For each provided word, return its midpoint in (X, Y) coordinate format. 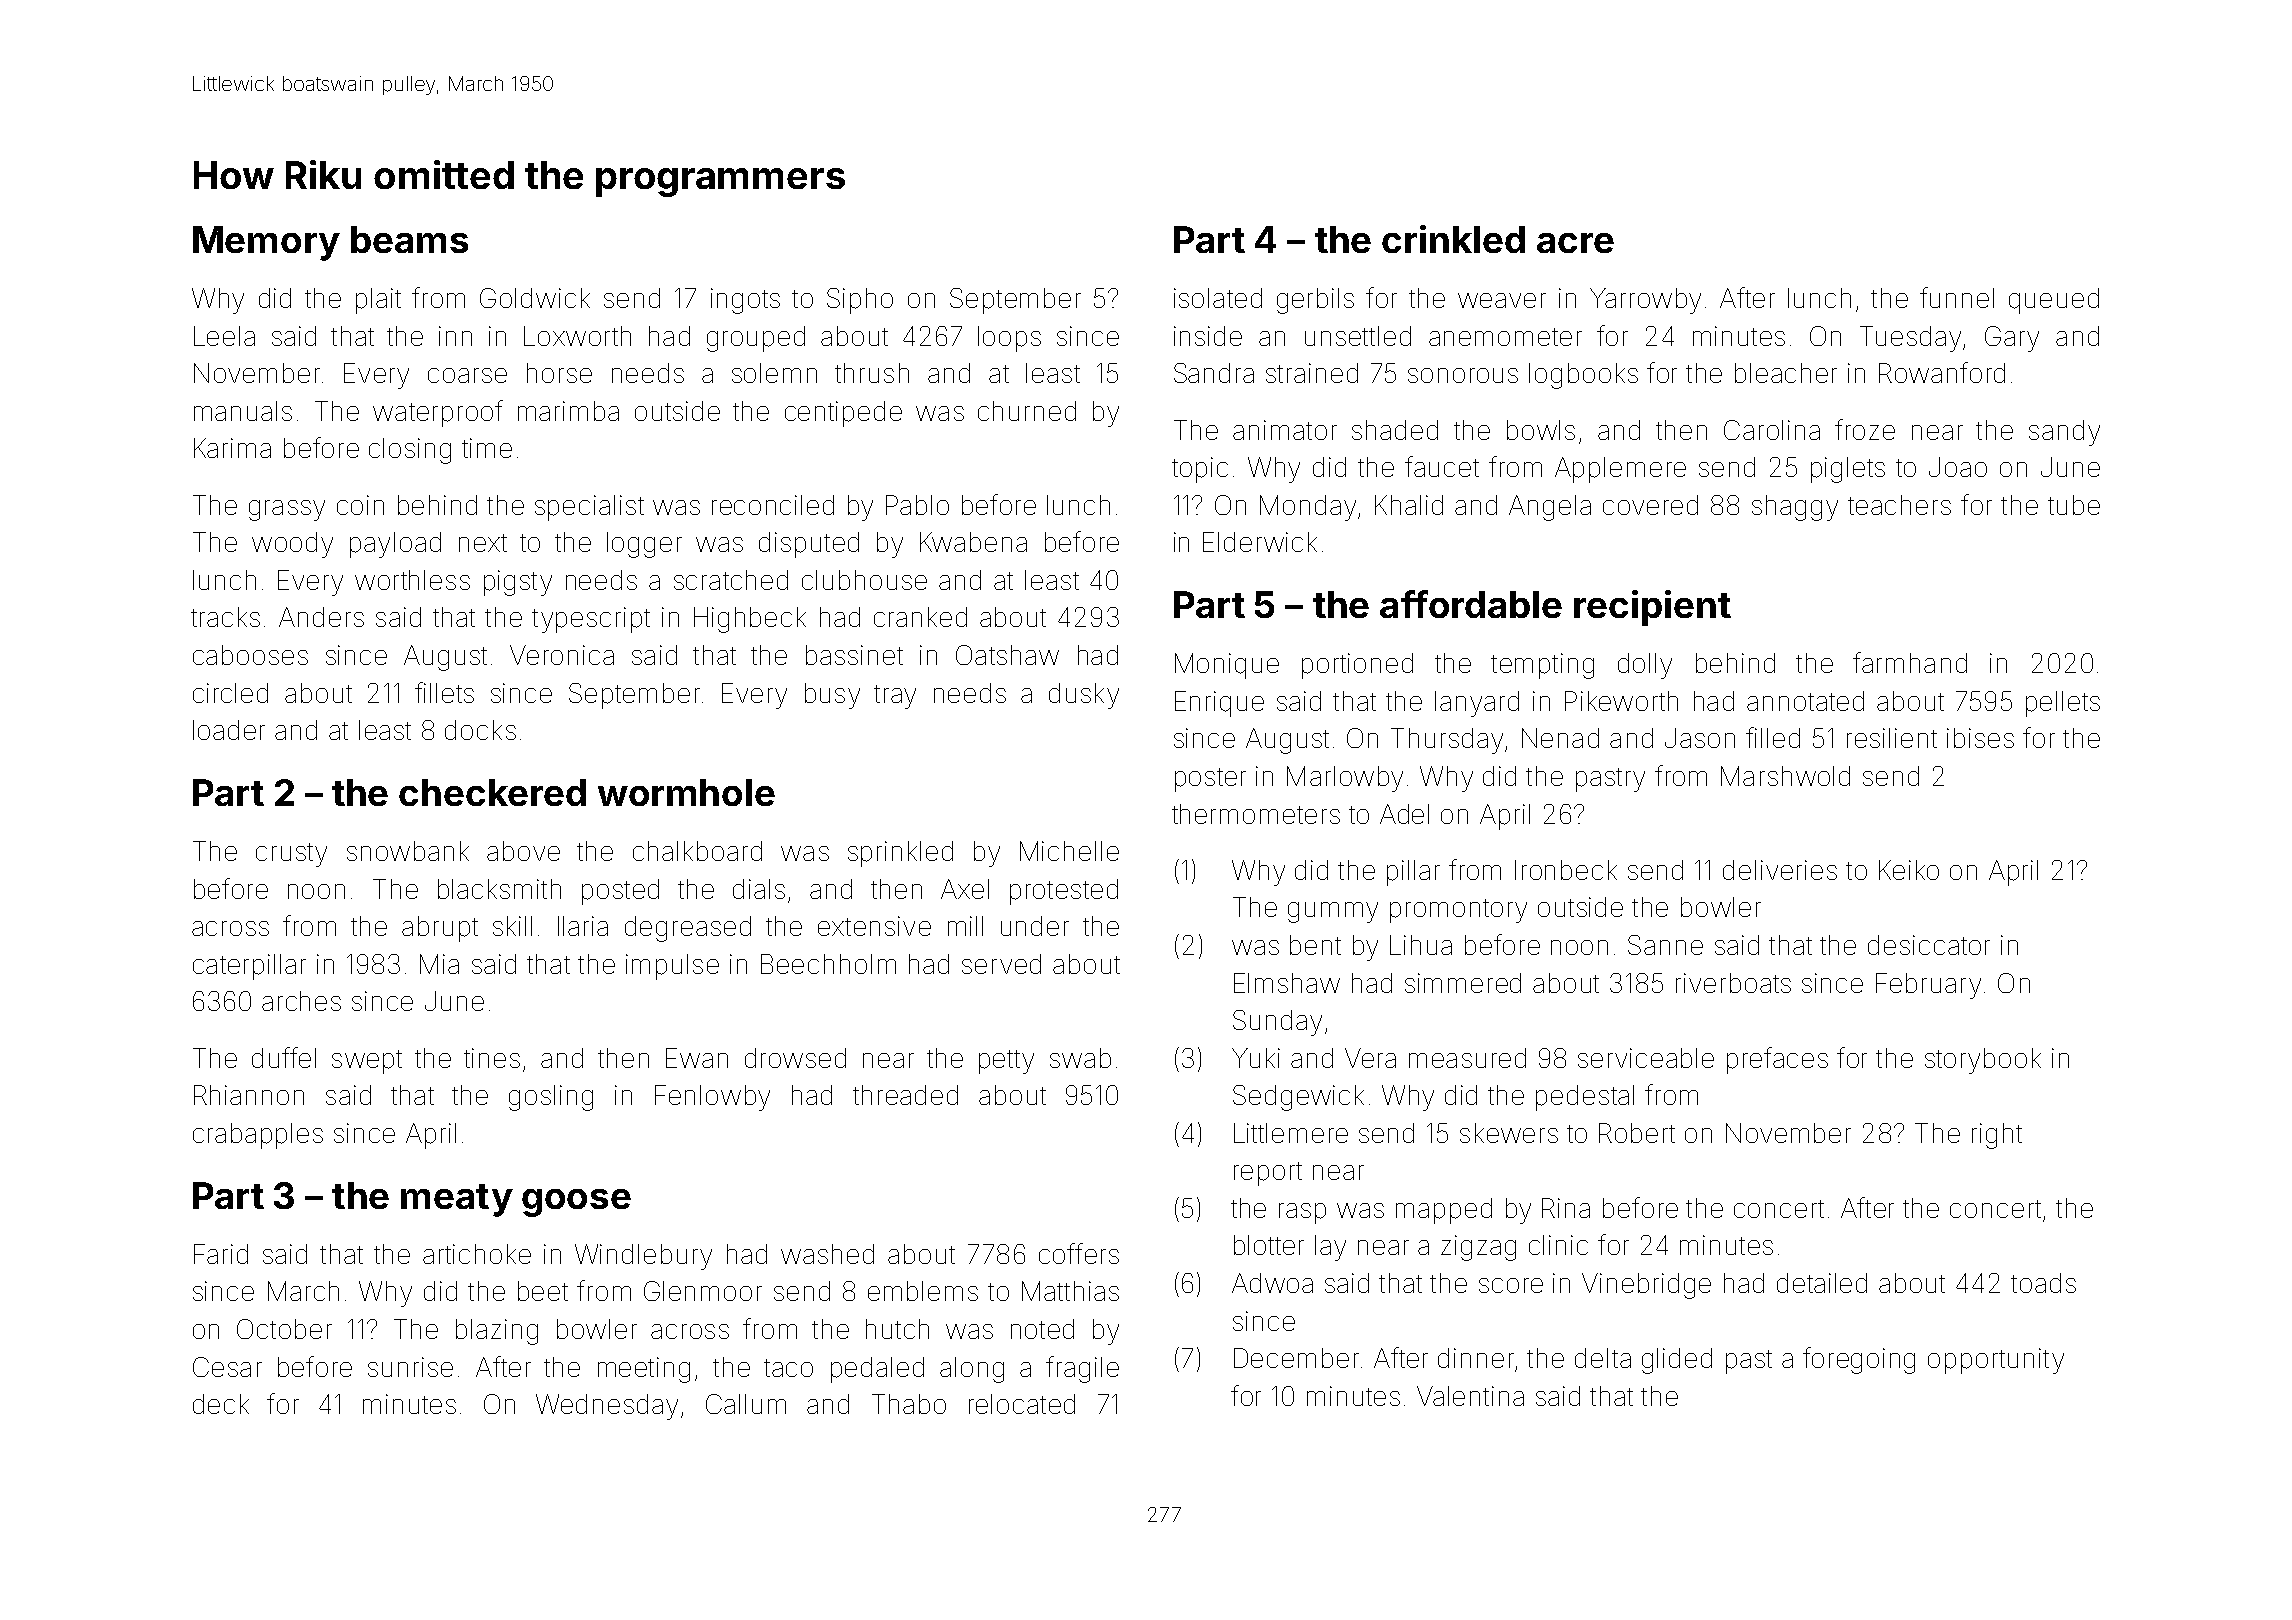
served (1001, 964)
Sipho (860, 301)
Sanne (1665, 945)
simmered (1463, 983)
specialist (589, 508)
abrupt (440, 929)
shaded (1395, 430)
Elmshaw (1287, 983)
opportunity (1996, 1361)
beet (543, 1291)
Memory (266, 243)
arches (301, 1001)
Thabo (909, 1404)
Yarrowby (1645, 301)
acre (1575, 243)
